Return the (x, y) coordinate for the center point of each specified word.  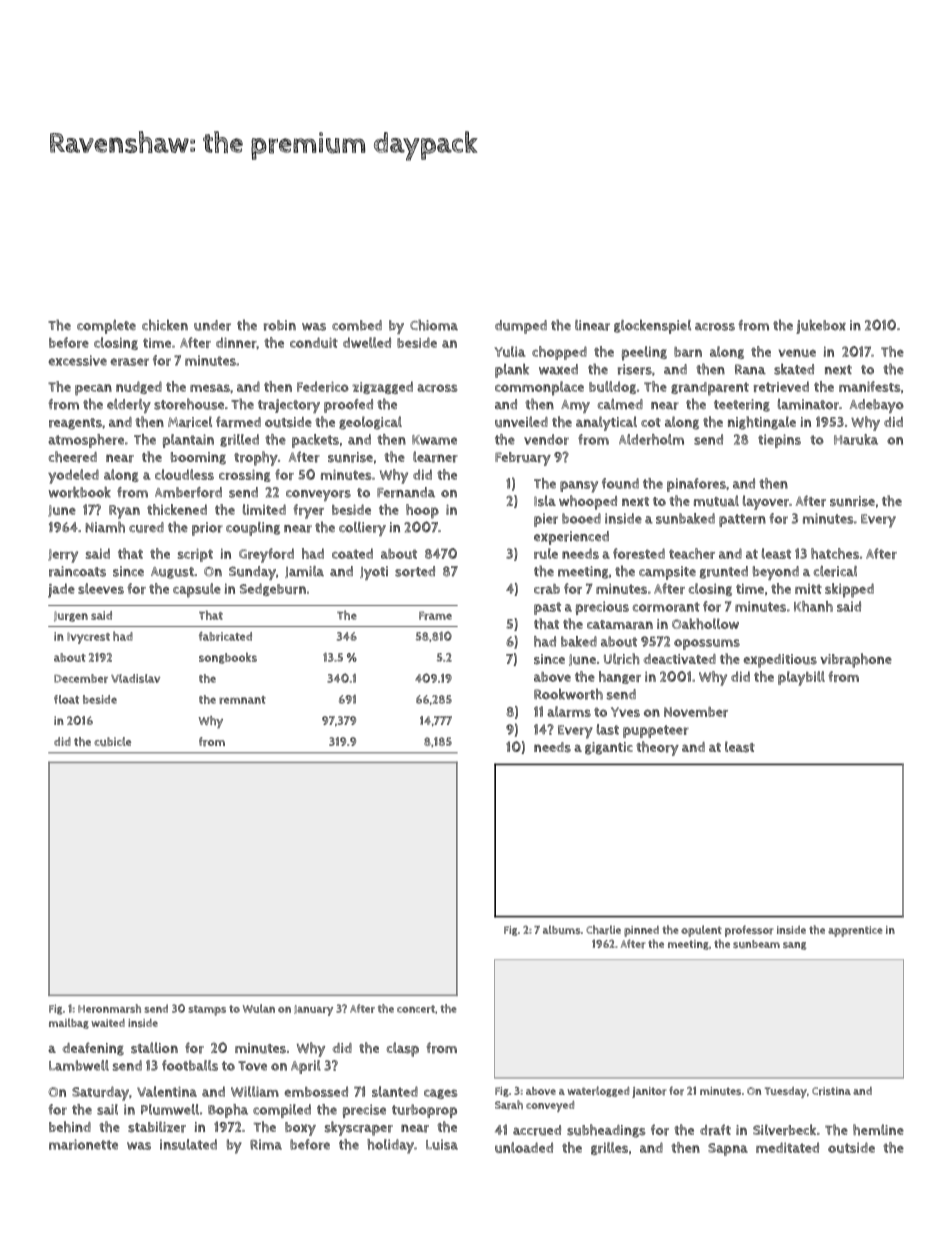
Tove (252, 1066)
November (696, 712)
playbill (801, 678)
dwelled (367, 342)
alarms (569, 711)
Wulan (259, 1008)
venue (797, 353)
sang (794, 946)
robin (280, 325)
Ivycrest (88, 638)
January (313, 1010)
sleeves (101, 588)
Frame (435, 615)
